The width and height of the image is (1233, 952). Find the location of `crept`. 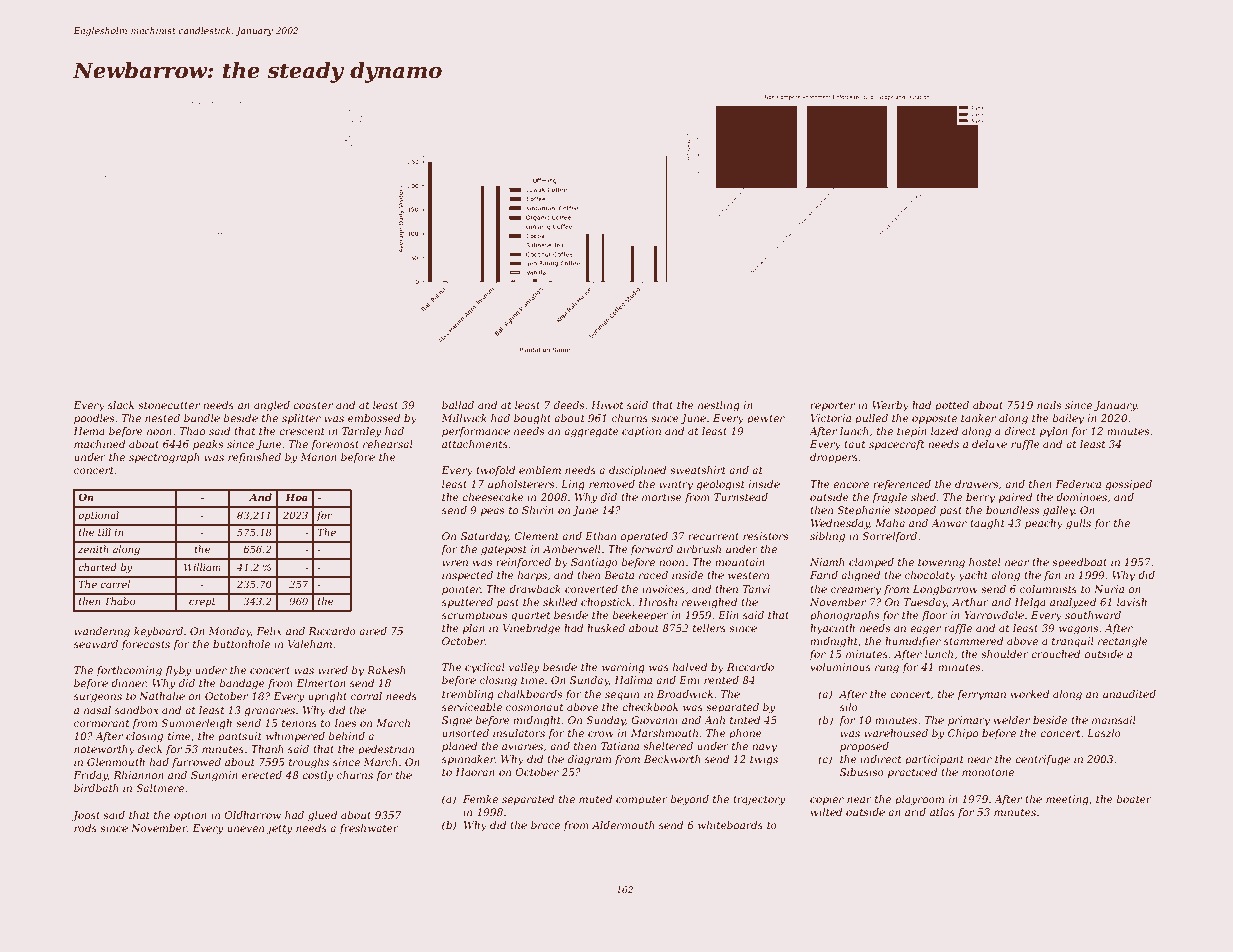

crept is located at coordinates (202, 602).
